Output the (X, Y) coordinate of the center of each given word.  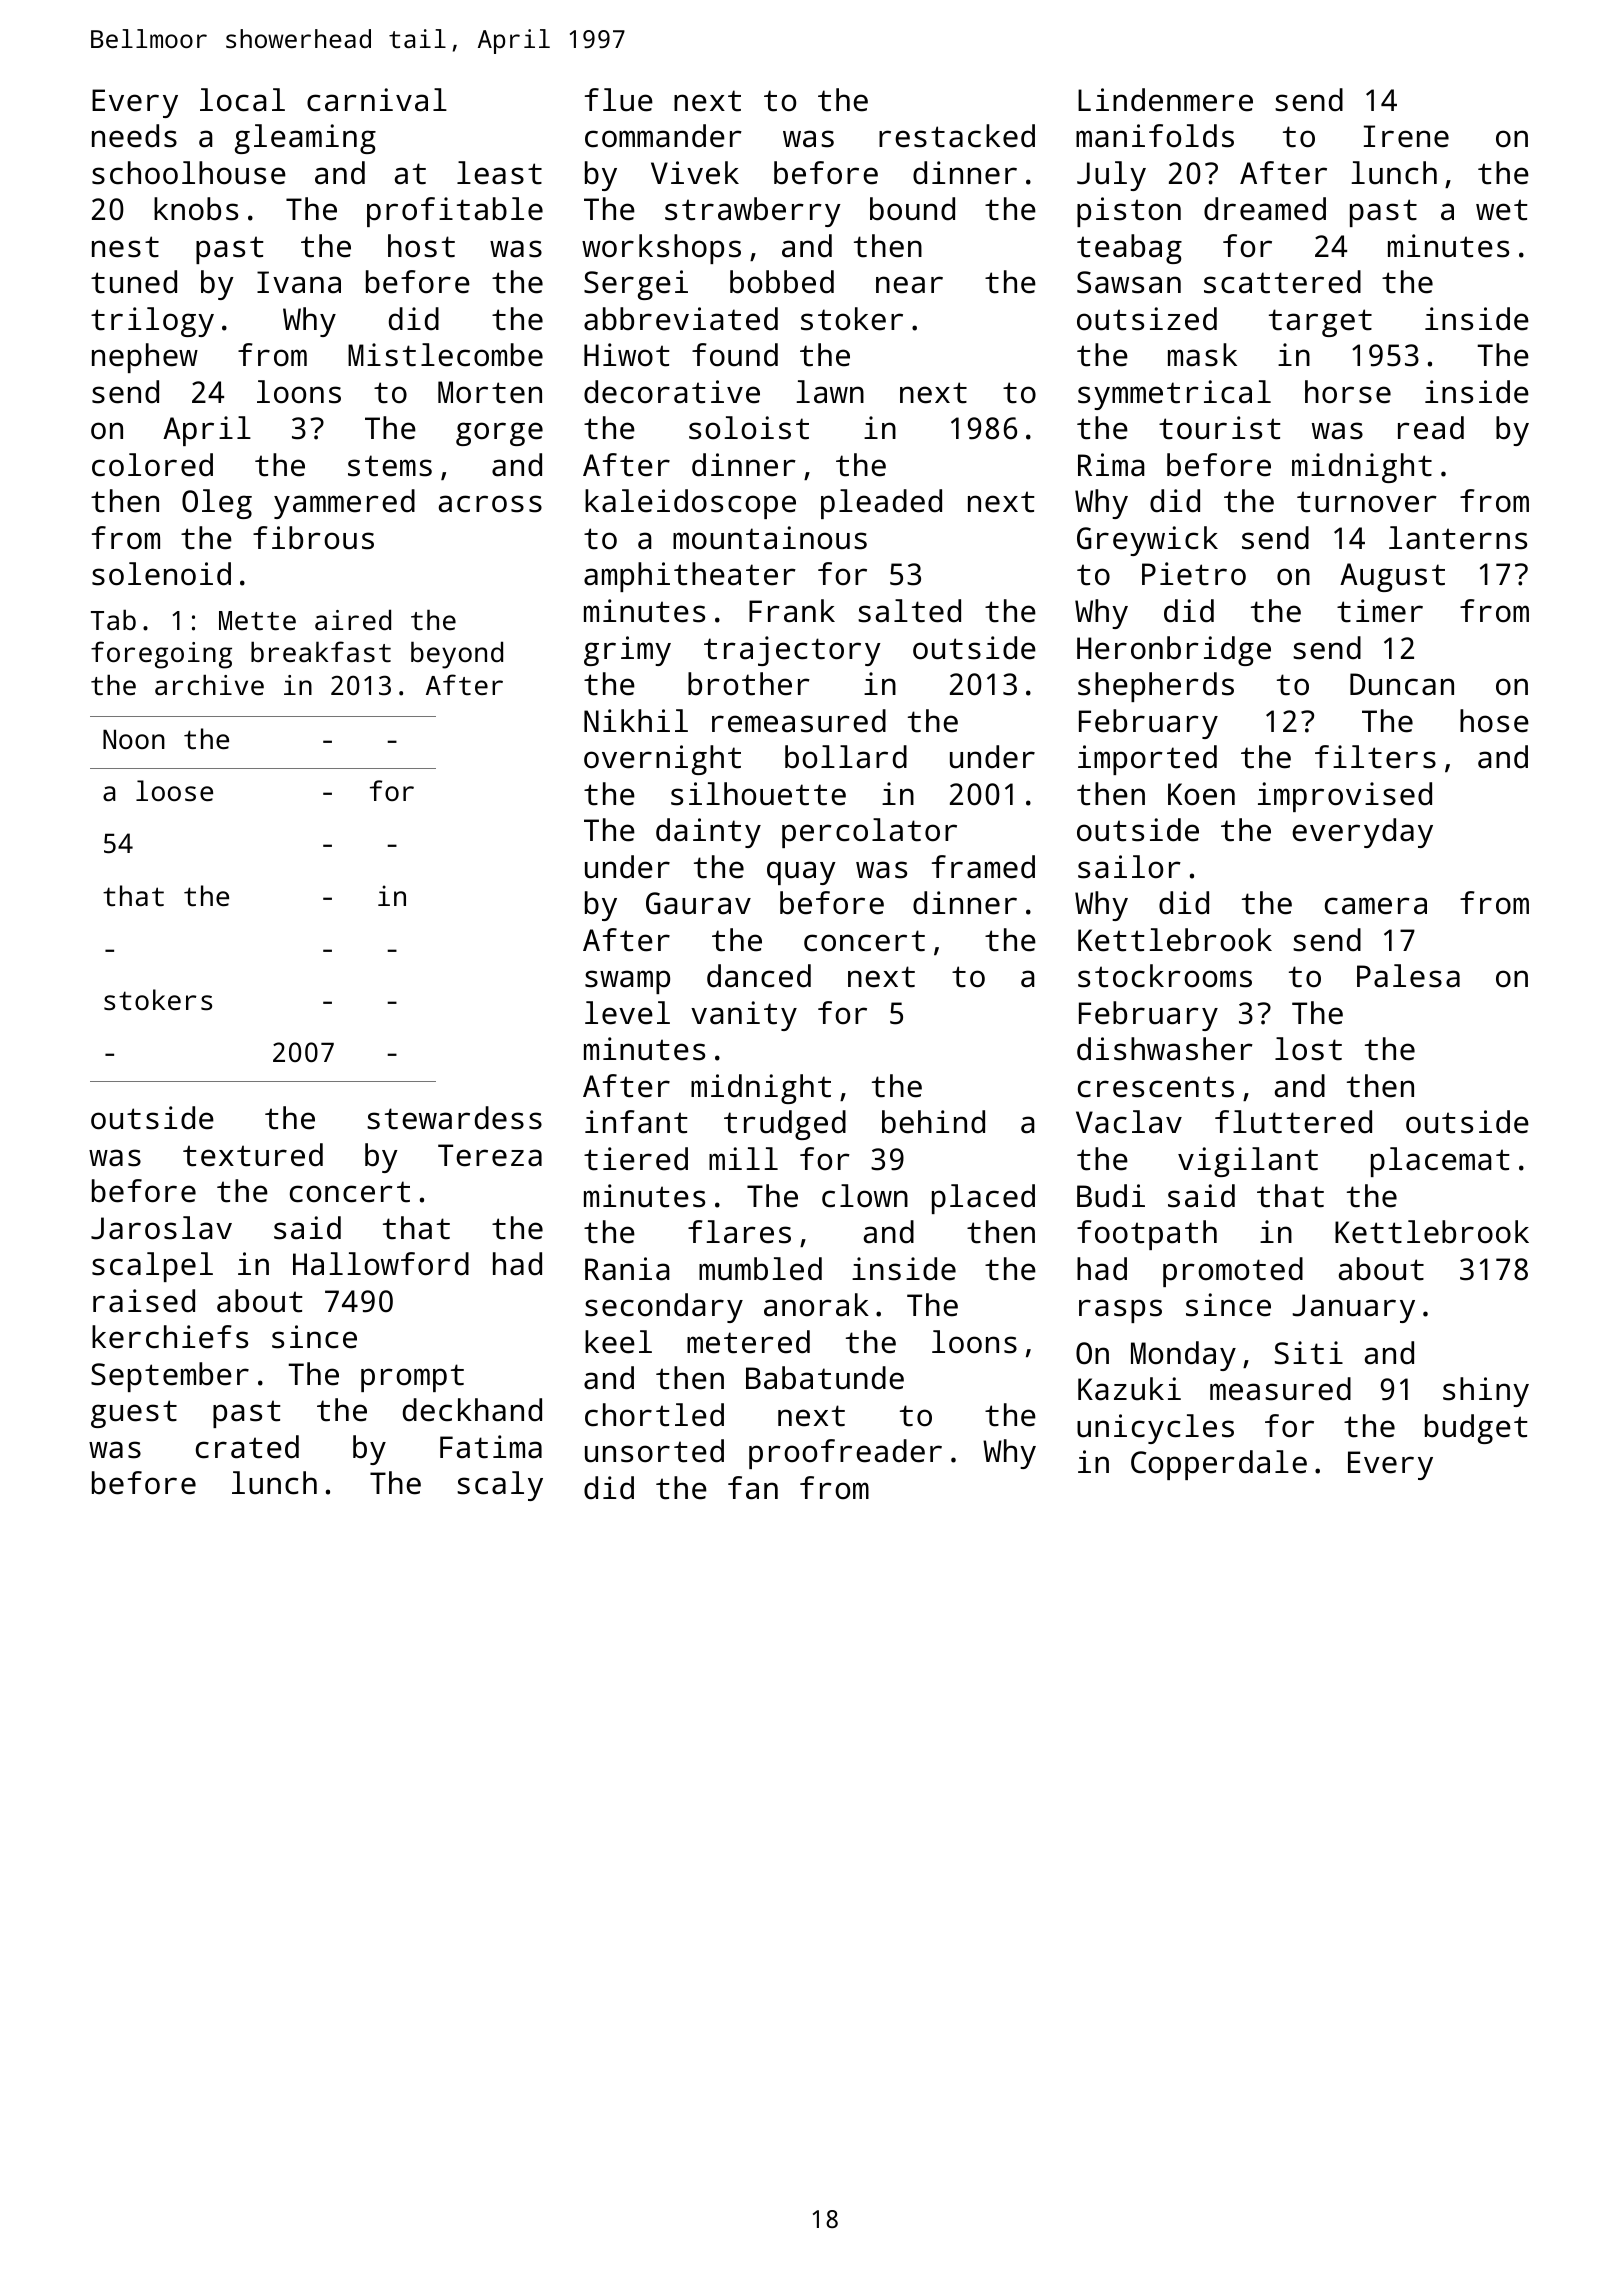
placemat (1440, 1162)
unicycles (1155, 1429)
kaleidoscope (690, 504)
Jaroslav (161, 1228)
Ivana (299, 282)
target (1320, 323)
